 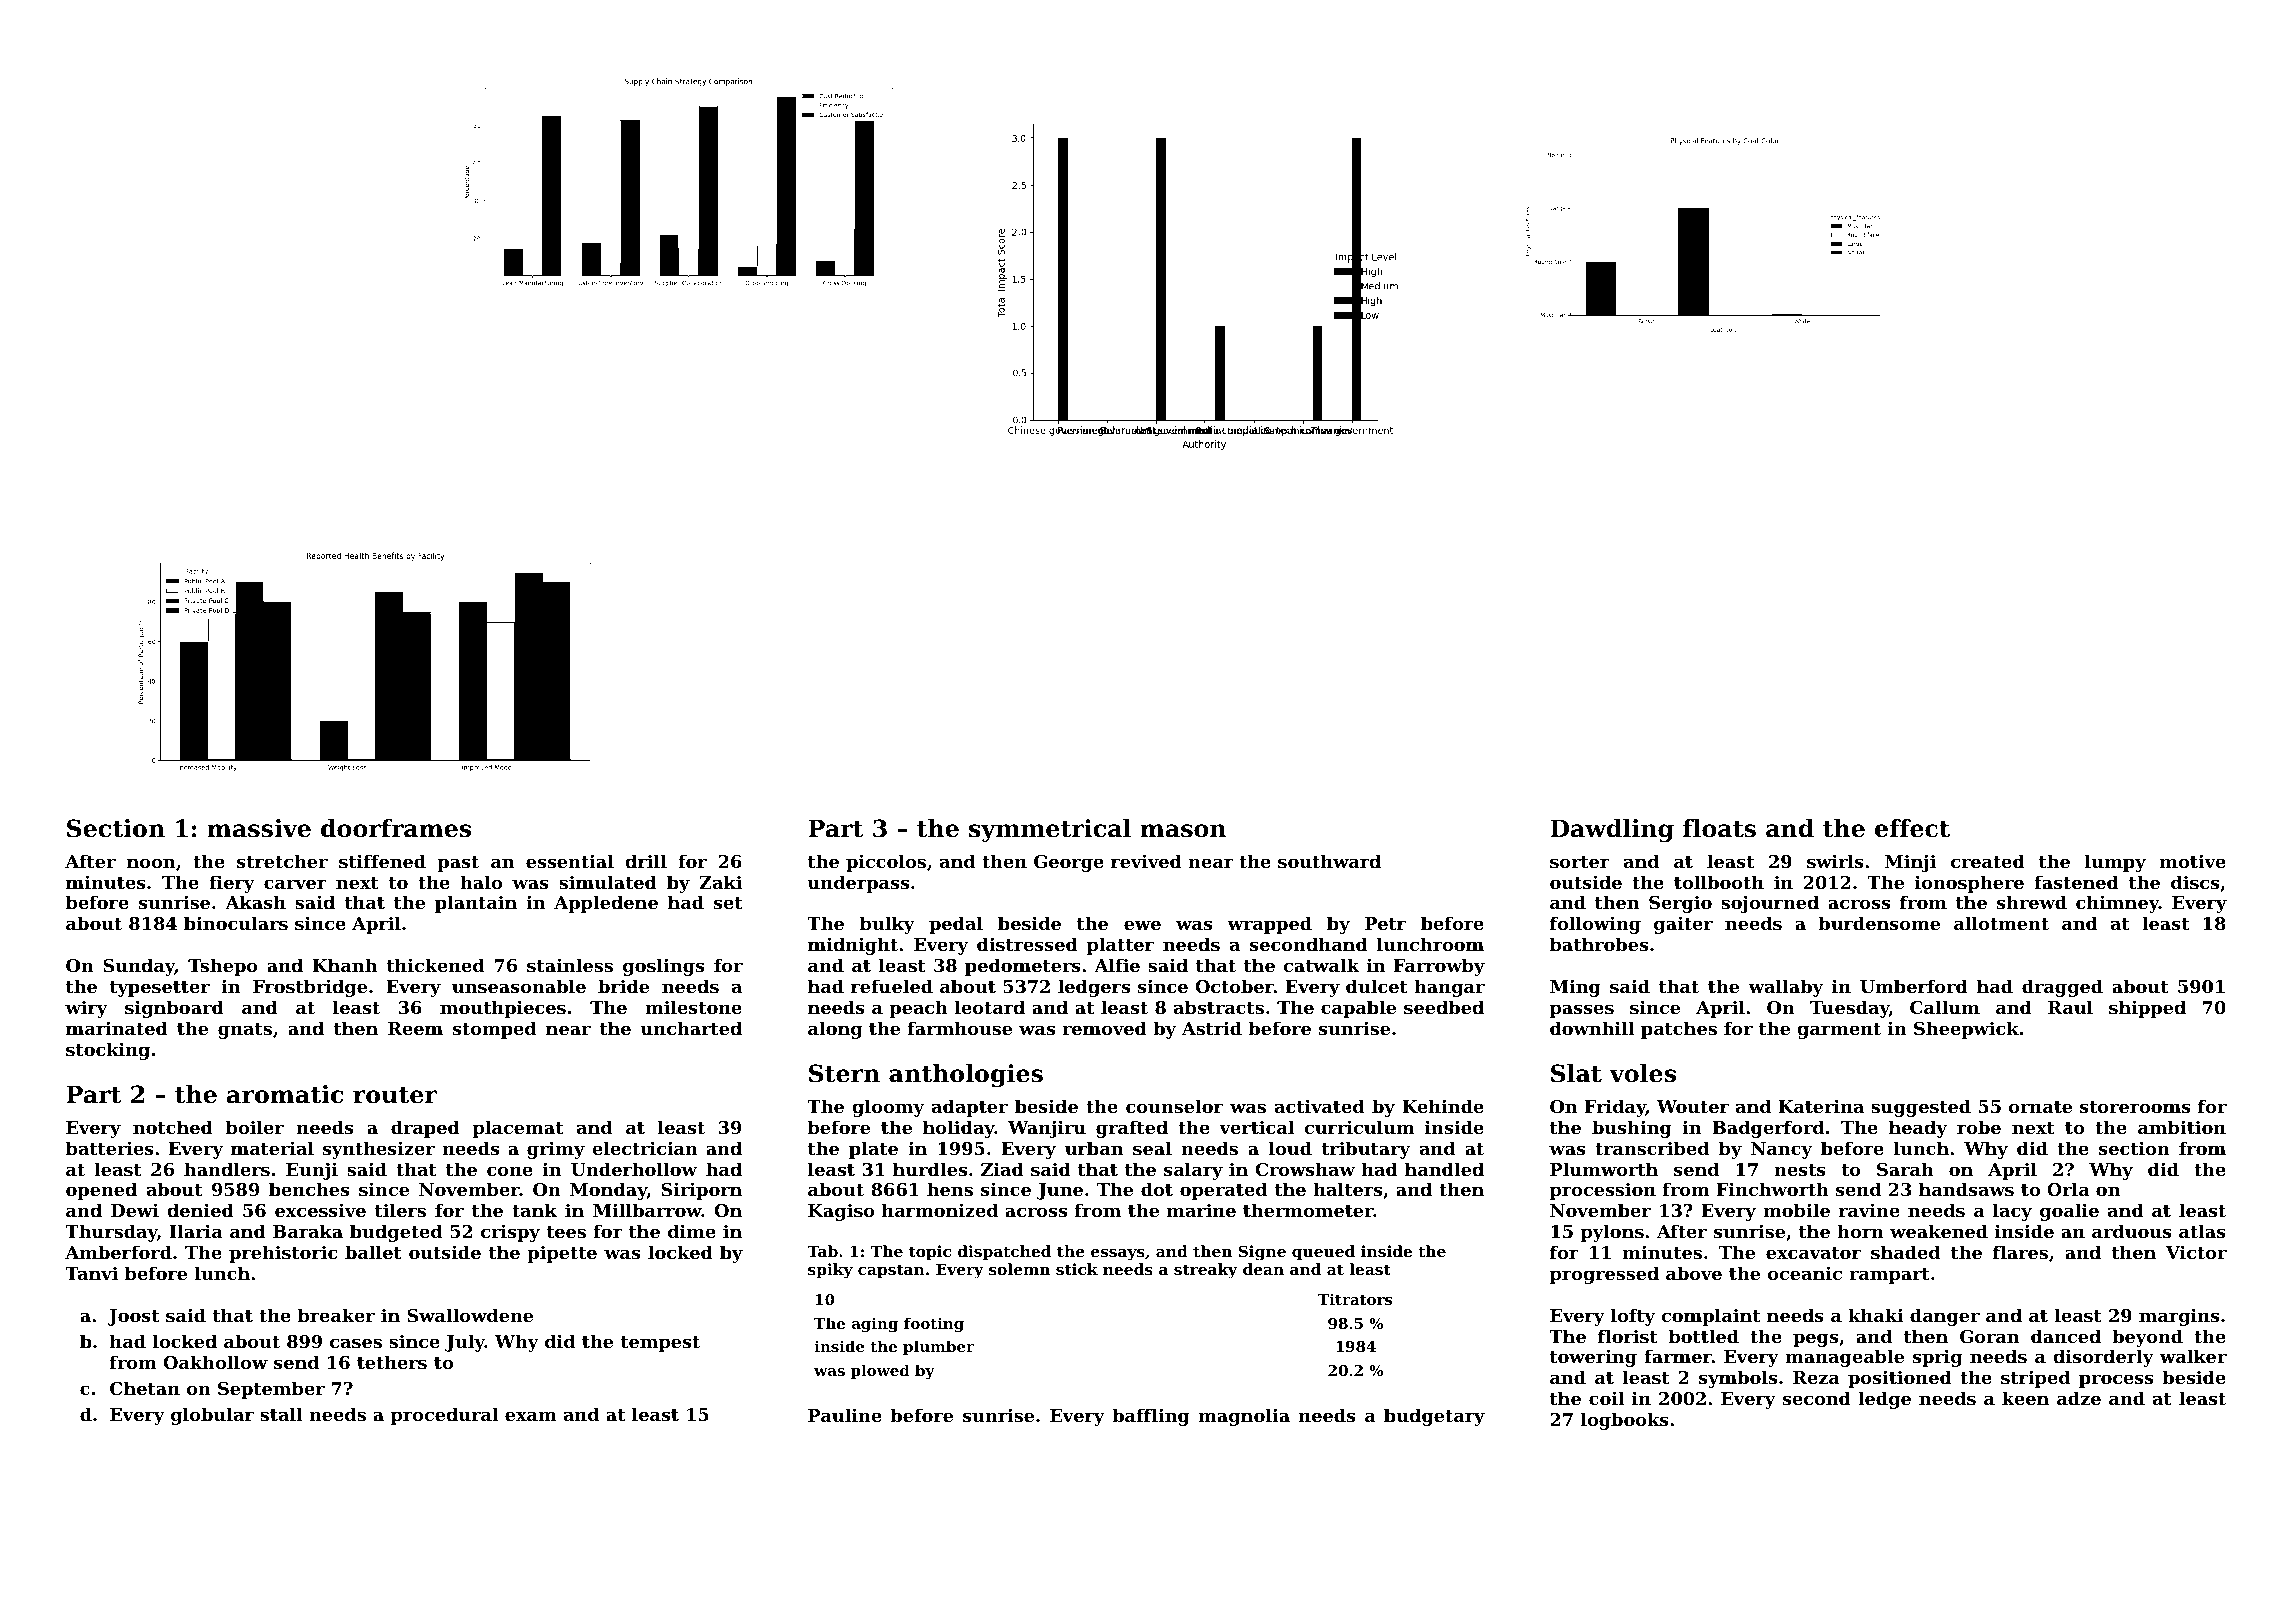 What do you see at coordinates (1104, 1028) in the page?
I see `removed` at bounding box center [1104, 1028].
